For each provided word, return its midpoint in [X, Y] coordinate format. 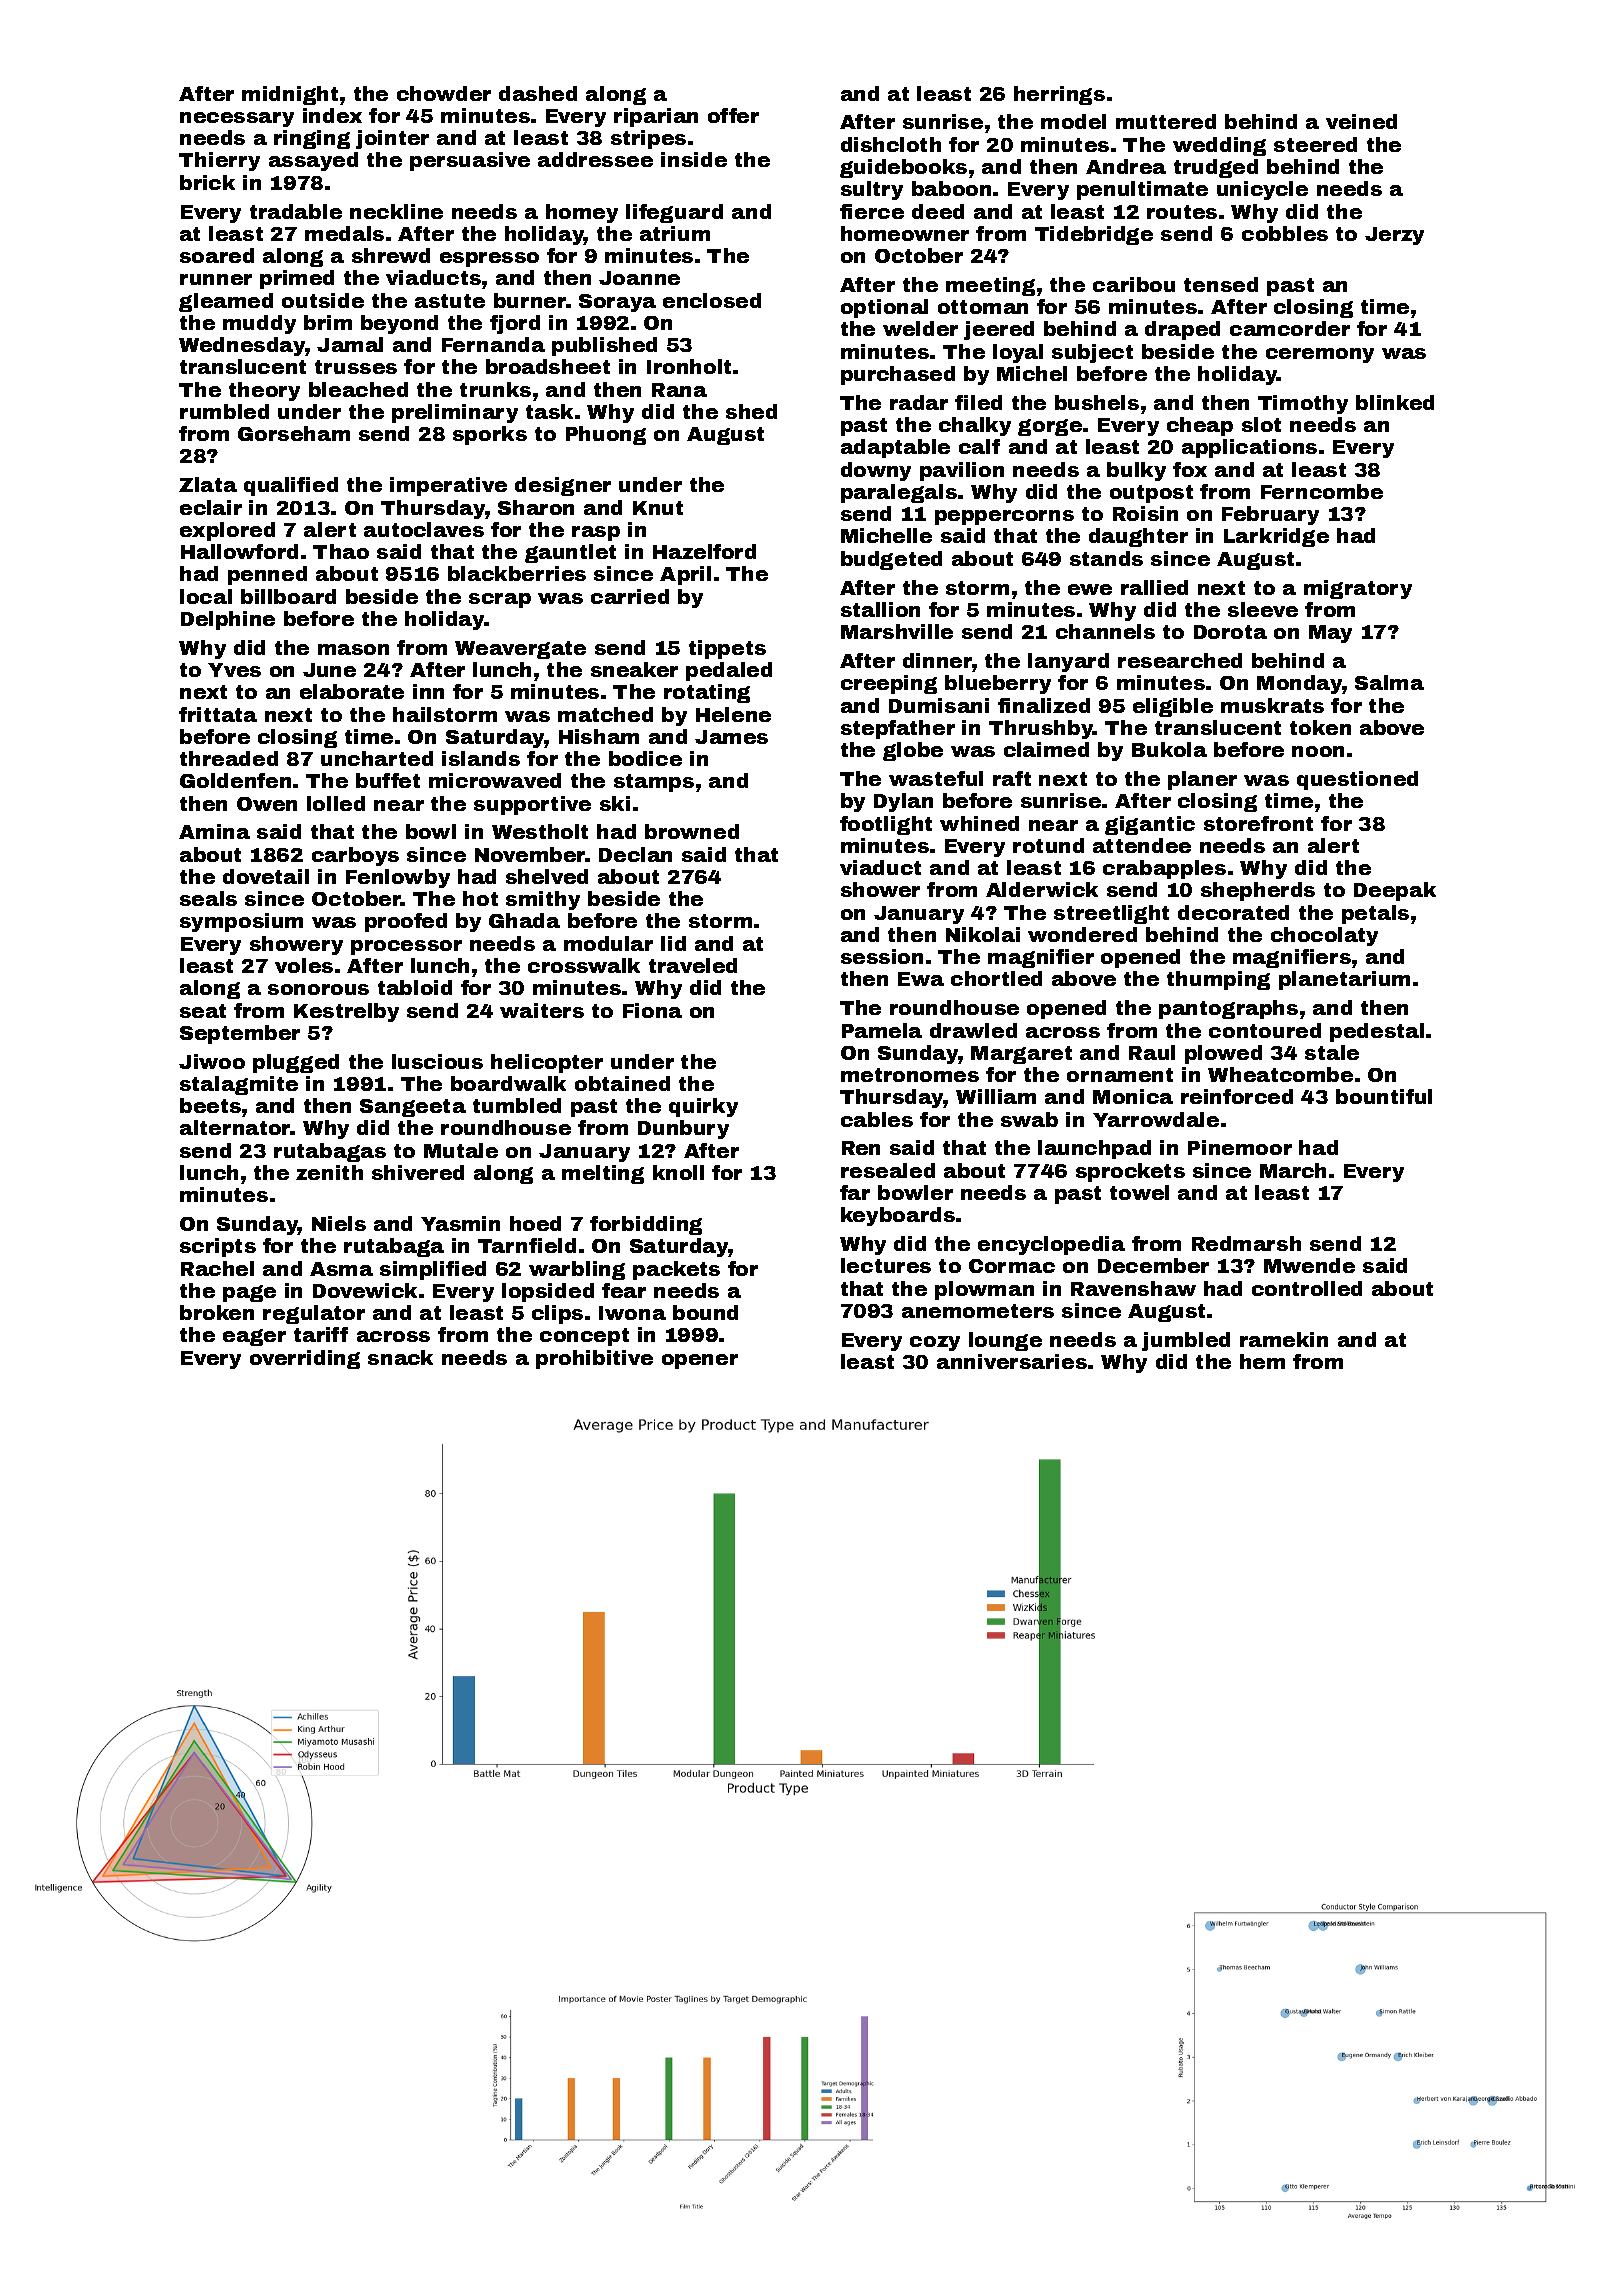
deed [938, 211]
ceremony [1320, 355]
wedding [1219, 146]
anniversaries [1012, 1361]
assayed [313, 161]
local [206, 596]
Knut [658, 508]
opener [700, 1361]
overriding [305, 1359]
